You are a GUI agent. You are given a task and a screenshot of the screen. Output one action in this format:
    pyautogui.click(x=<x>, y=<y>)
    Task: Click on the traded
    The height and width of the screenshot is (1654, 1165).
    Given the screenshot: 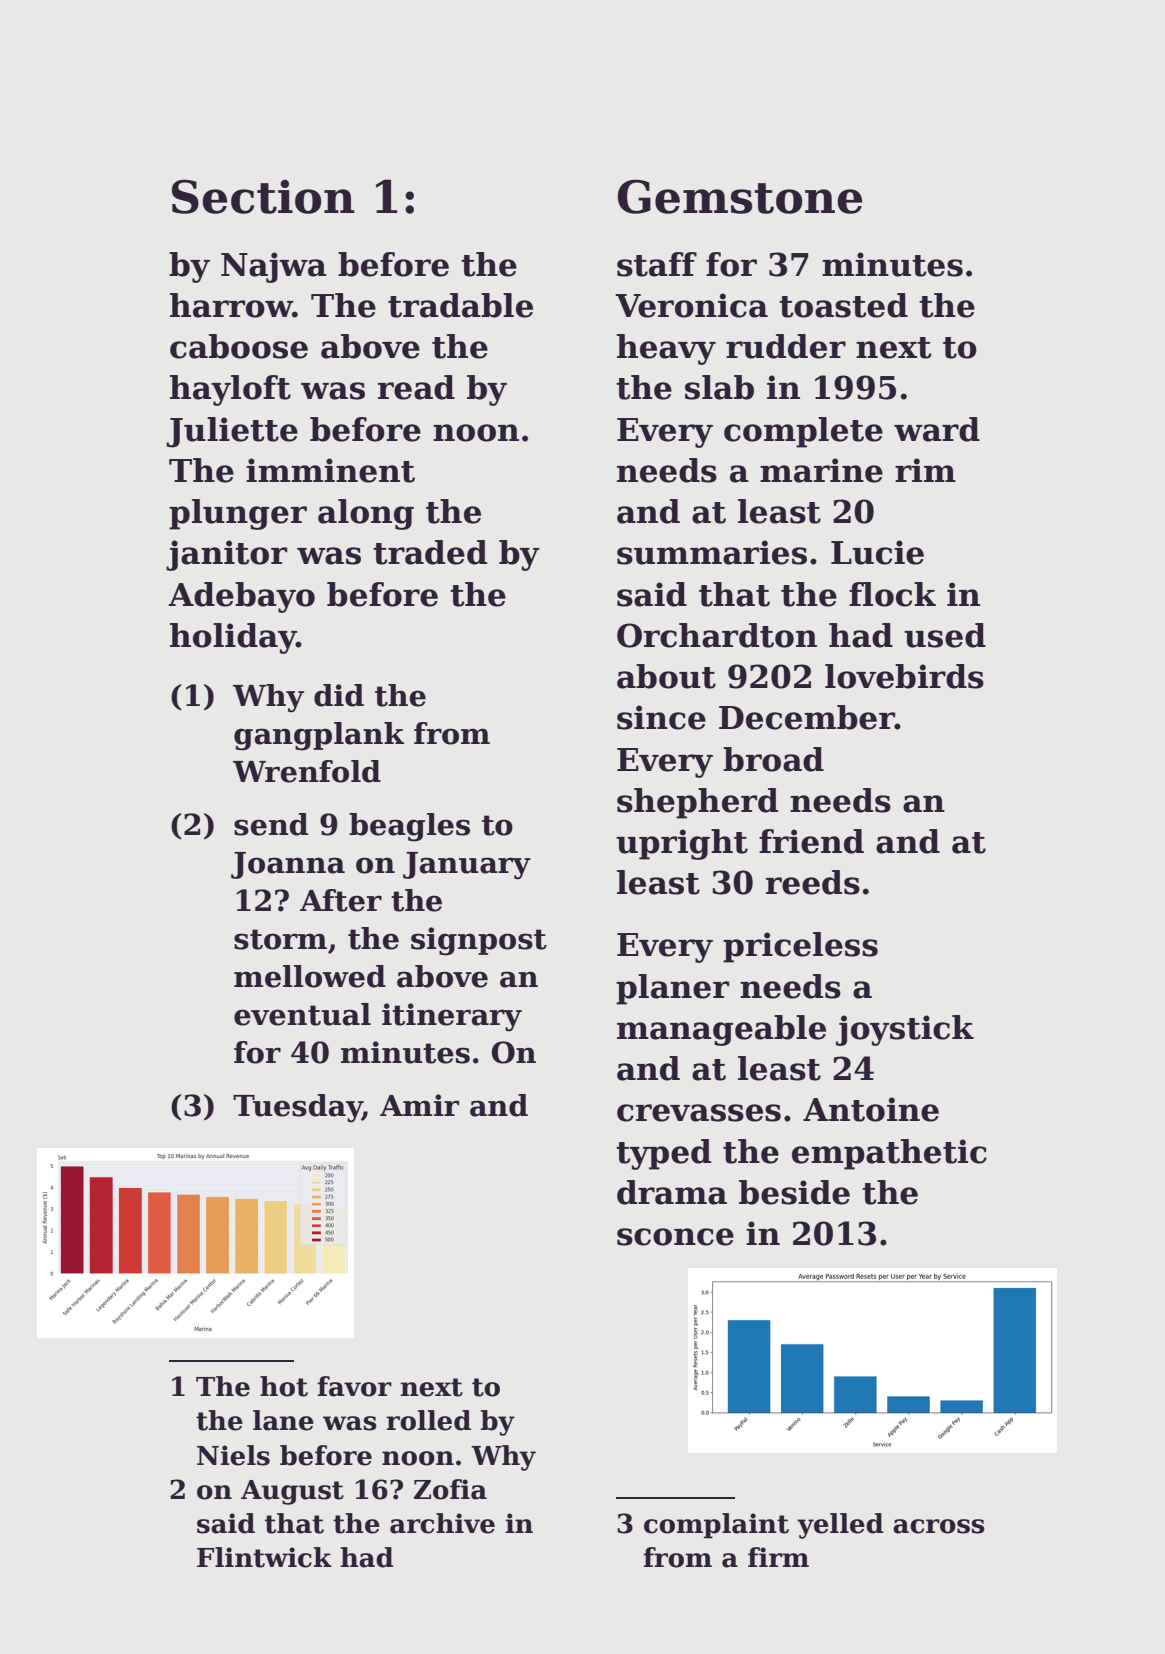 What is the action you would take?
    pyautogui.click(x=430, y=552)
